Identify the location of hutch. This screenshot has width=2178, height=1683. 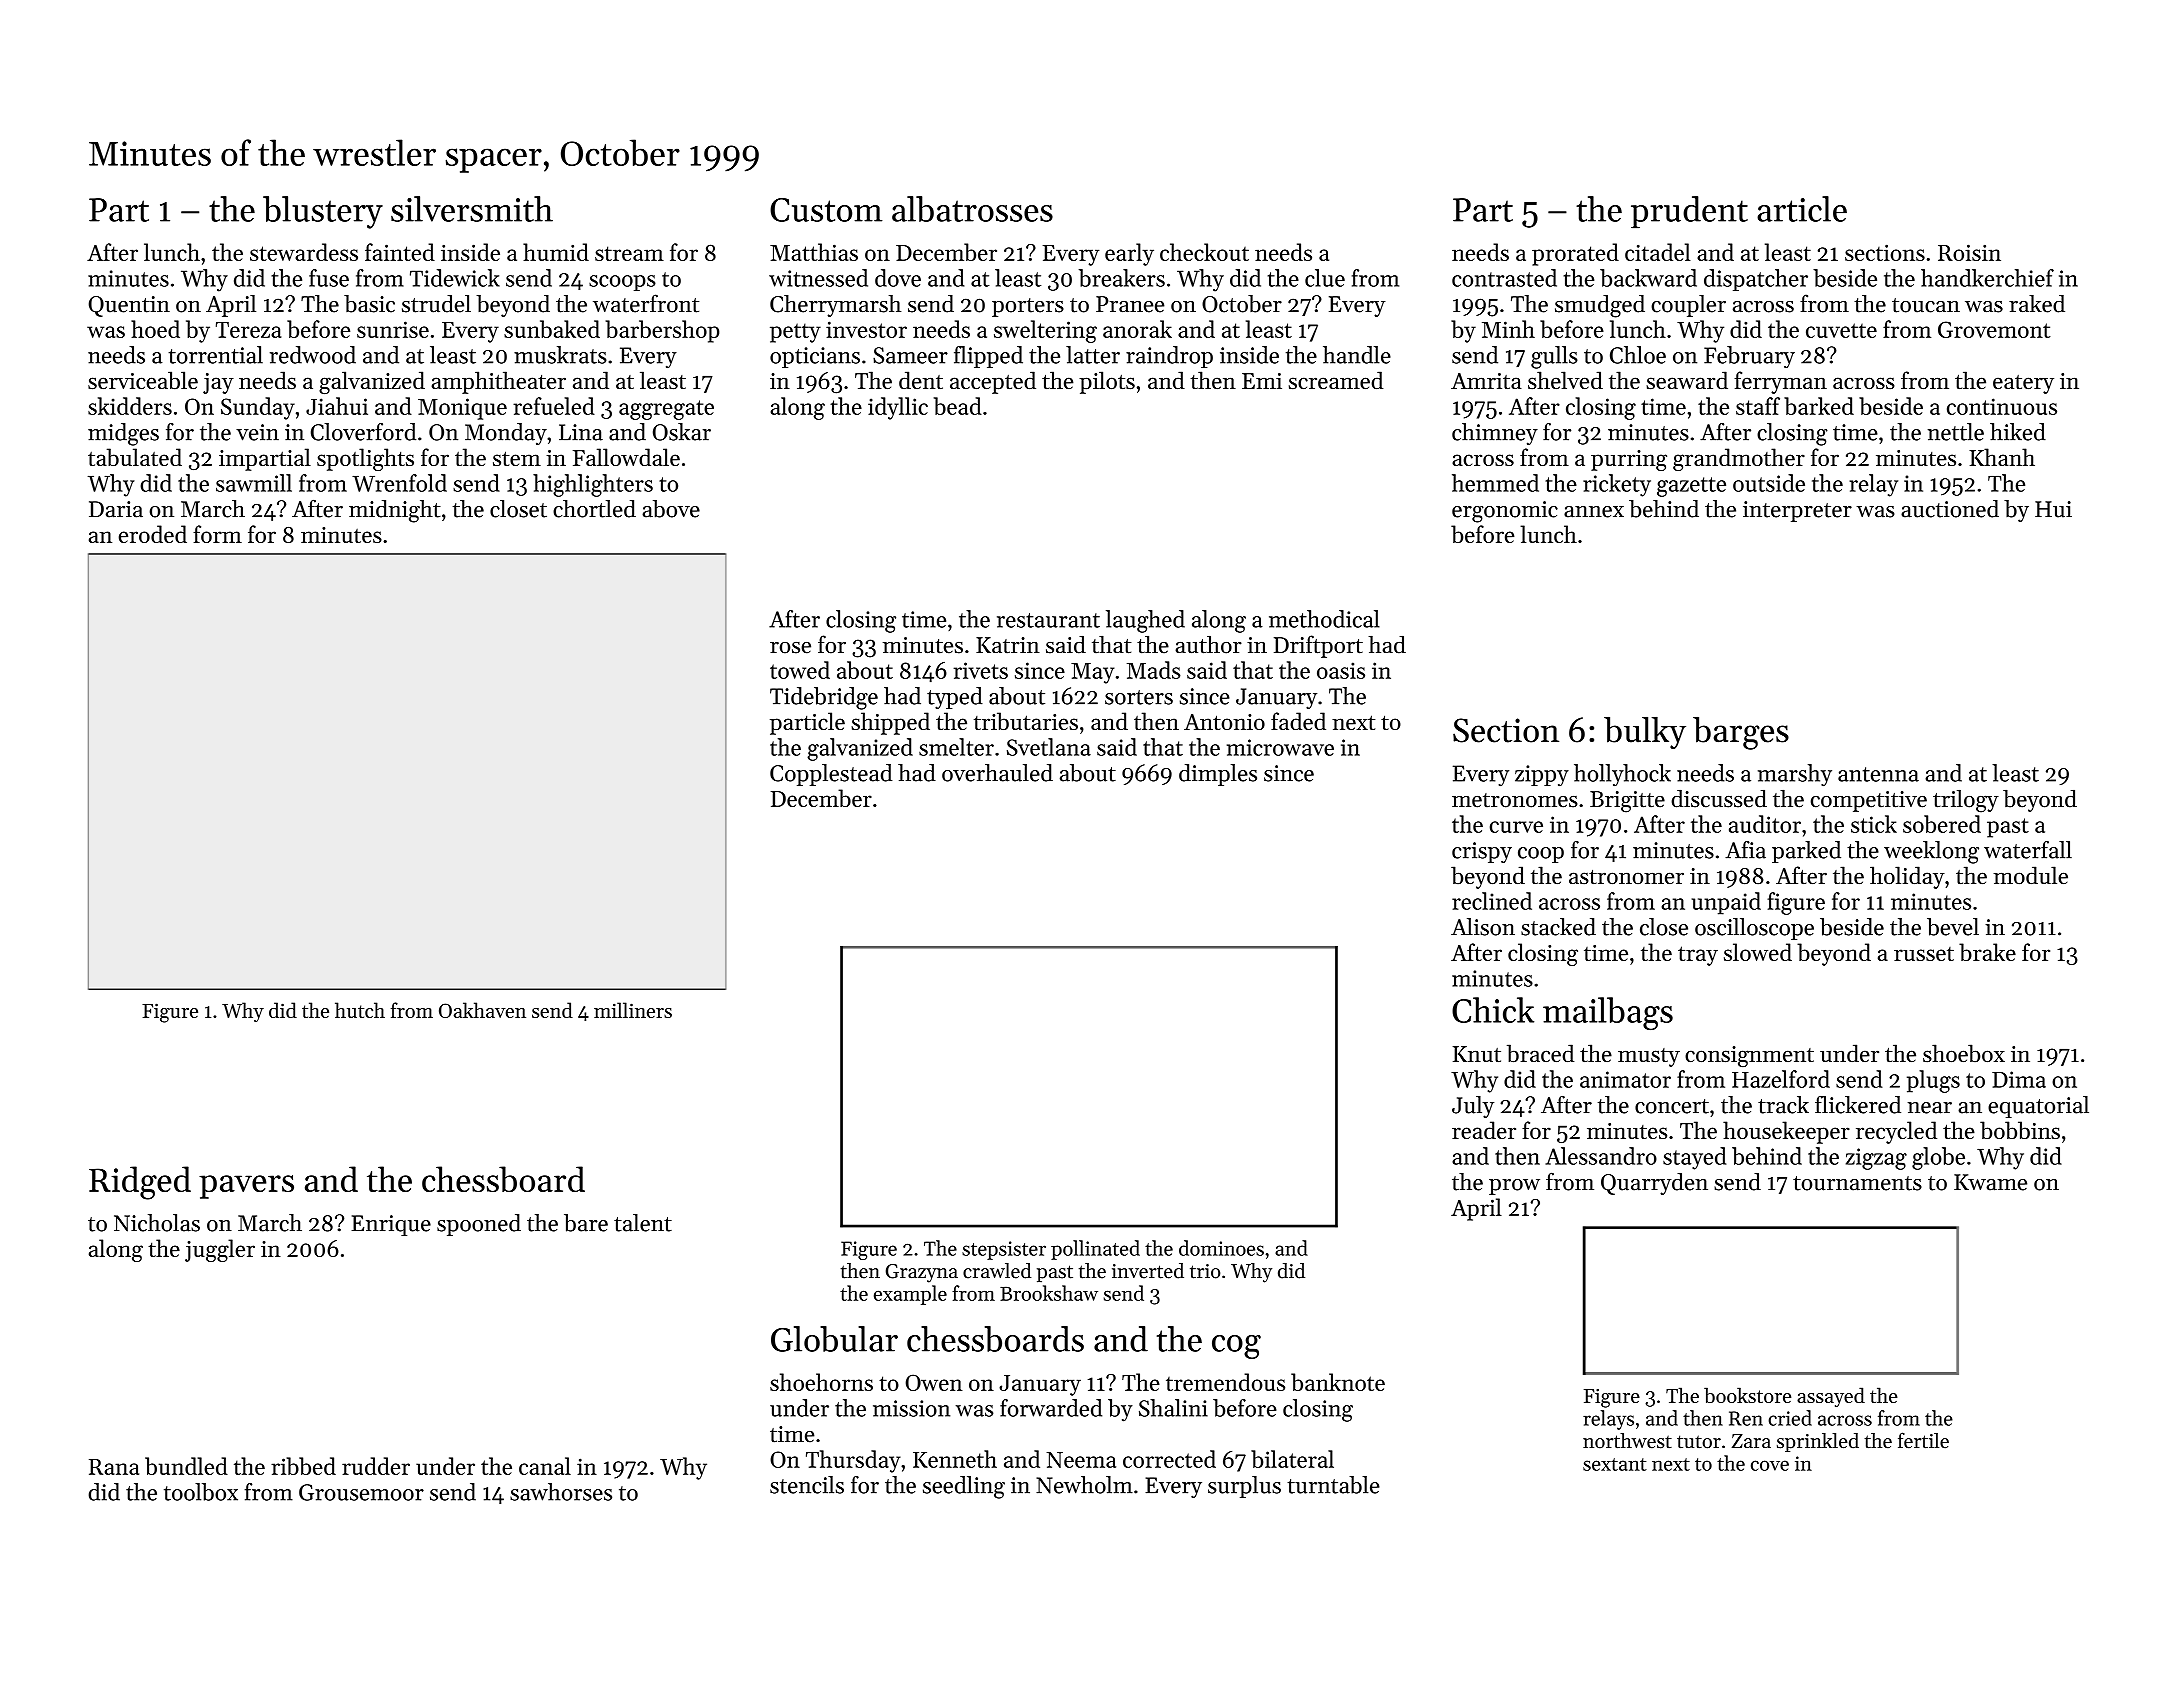
(360, 1010).
